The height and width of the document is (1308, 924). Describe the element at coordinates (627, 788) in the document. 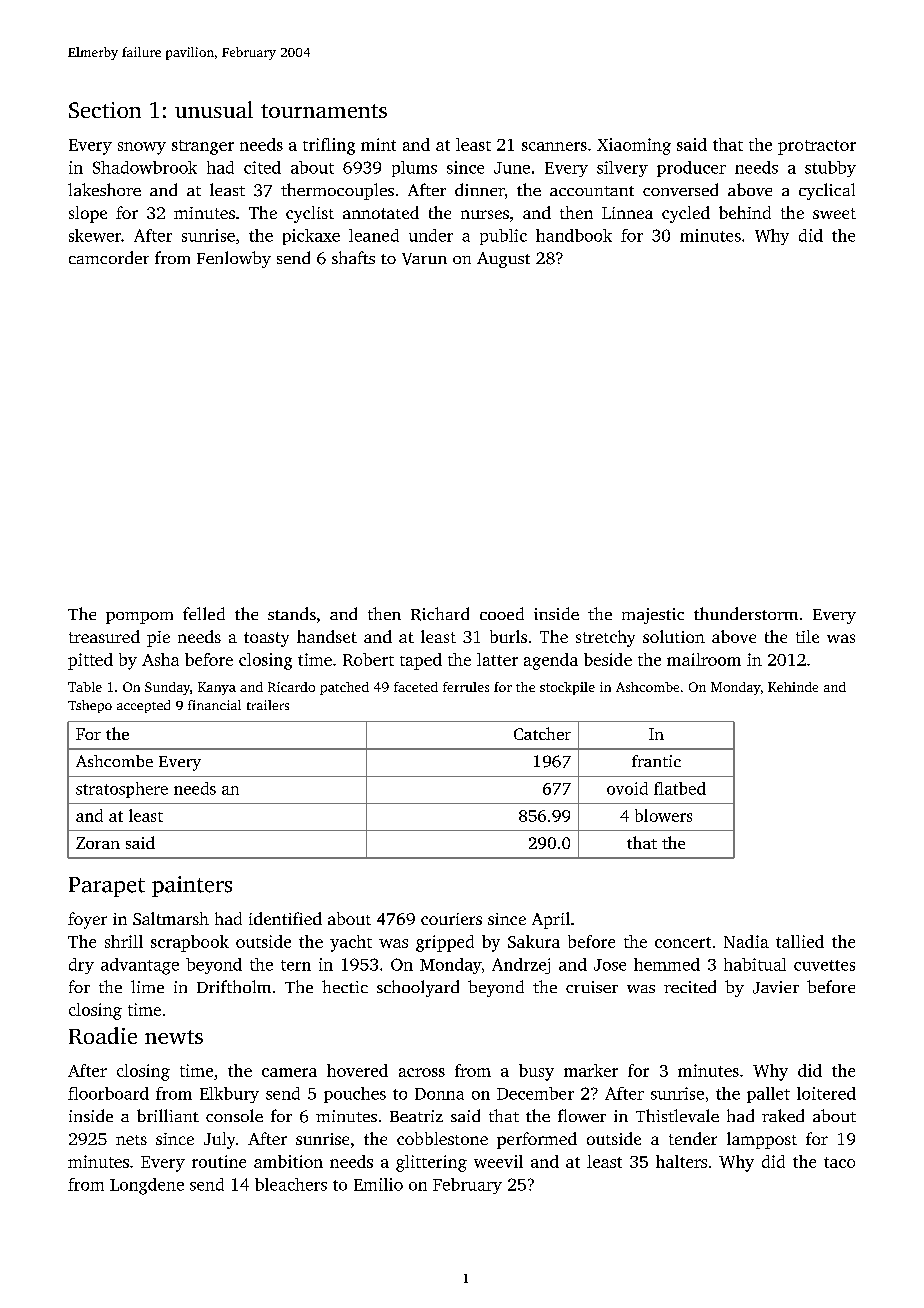

I see `ovoid` at that location.
